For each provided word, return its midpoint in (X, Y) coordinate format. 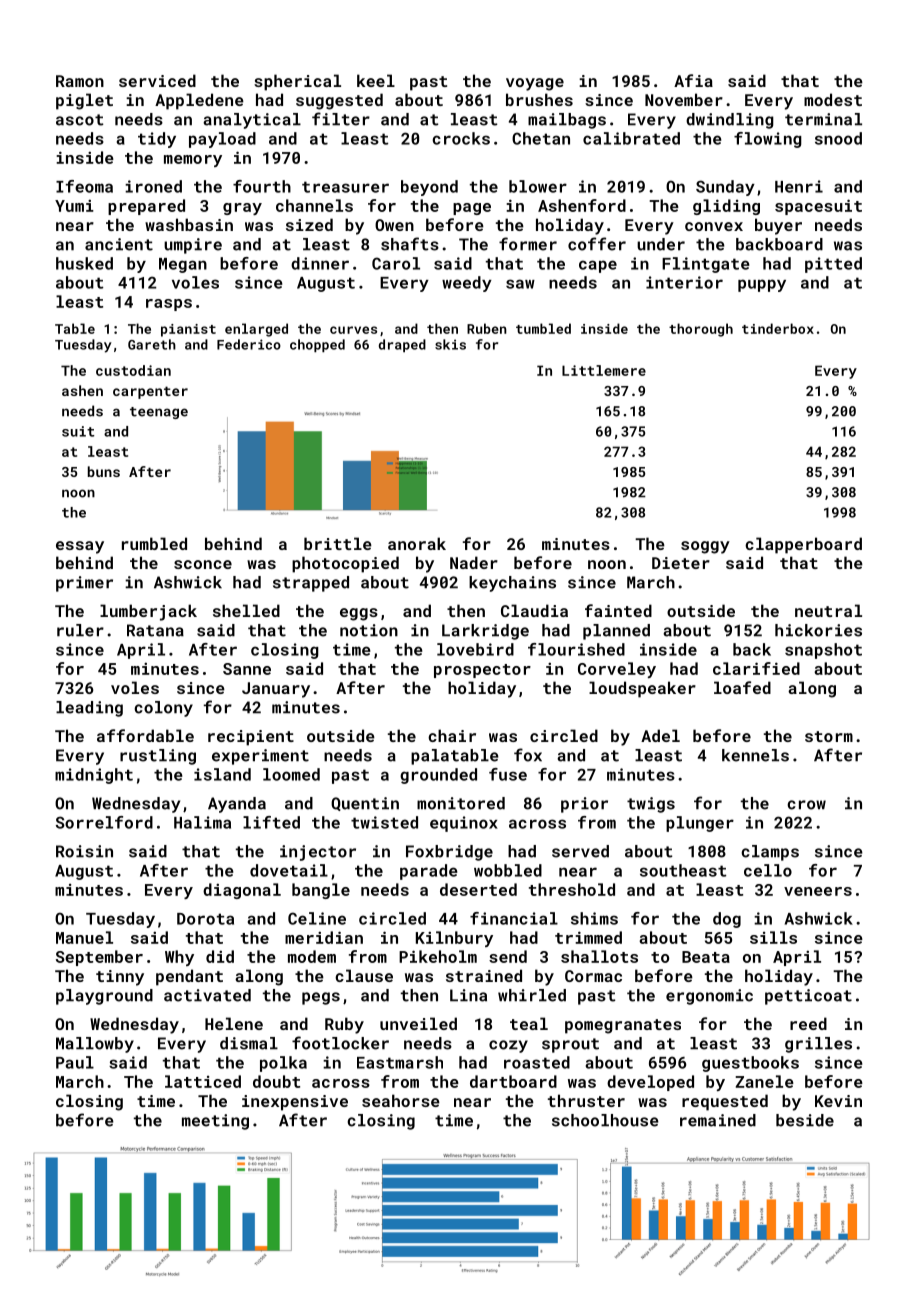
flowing (768, 140)
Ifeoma (84, 186)
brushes (539, 99)
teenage (159, 413)
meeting (215, 1122)
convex (714, 226)
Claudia (534, 610)
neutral (828, 610)
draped (402, 345)
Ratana (155, 630)
